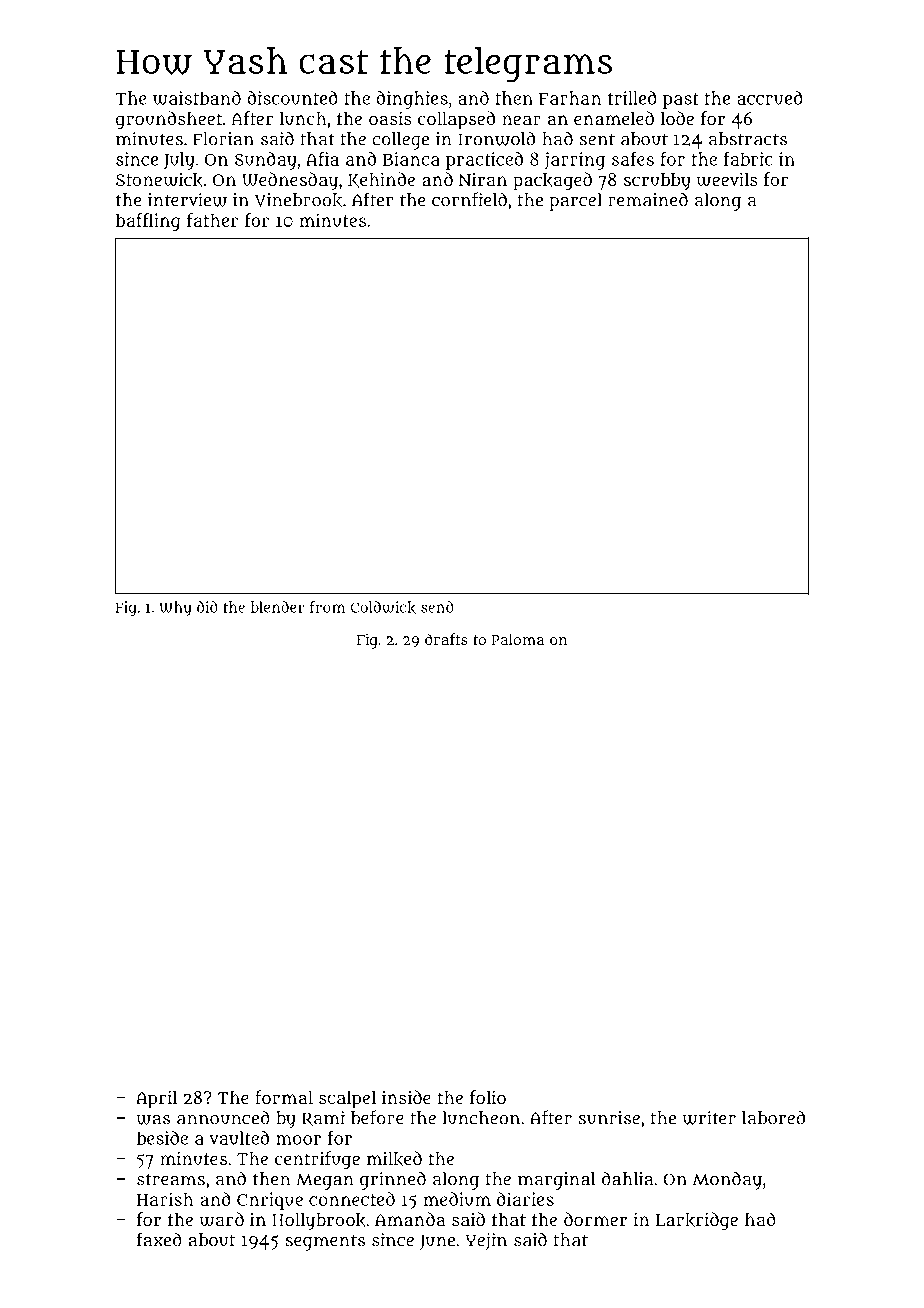 The height and width of the document is (1308, 924). What do you see at coordinates (299, 200) in the document?
I see `Vinebrook` at bounding box center [299, 200].
